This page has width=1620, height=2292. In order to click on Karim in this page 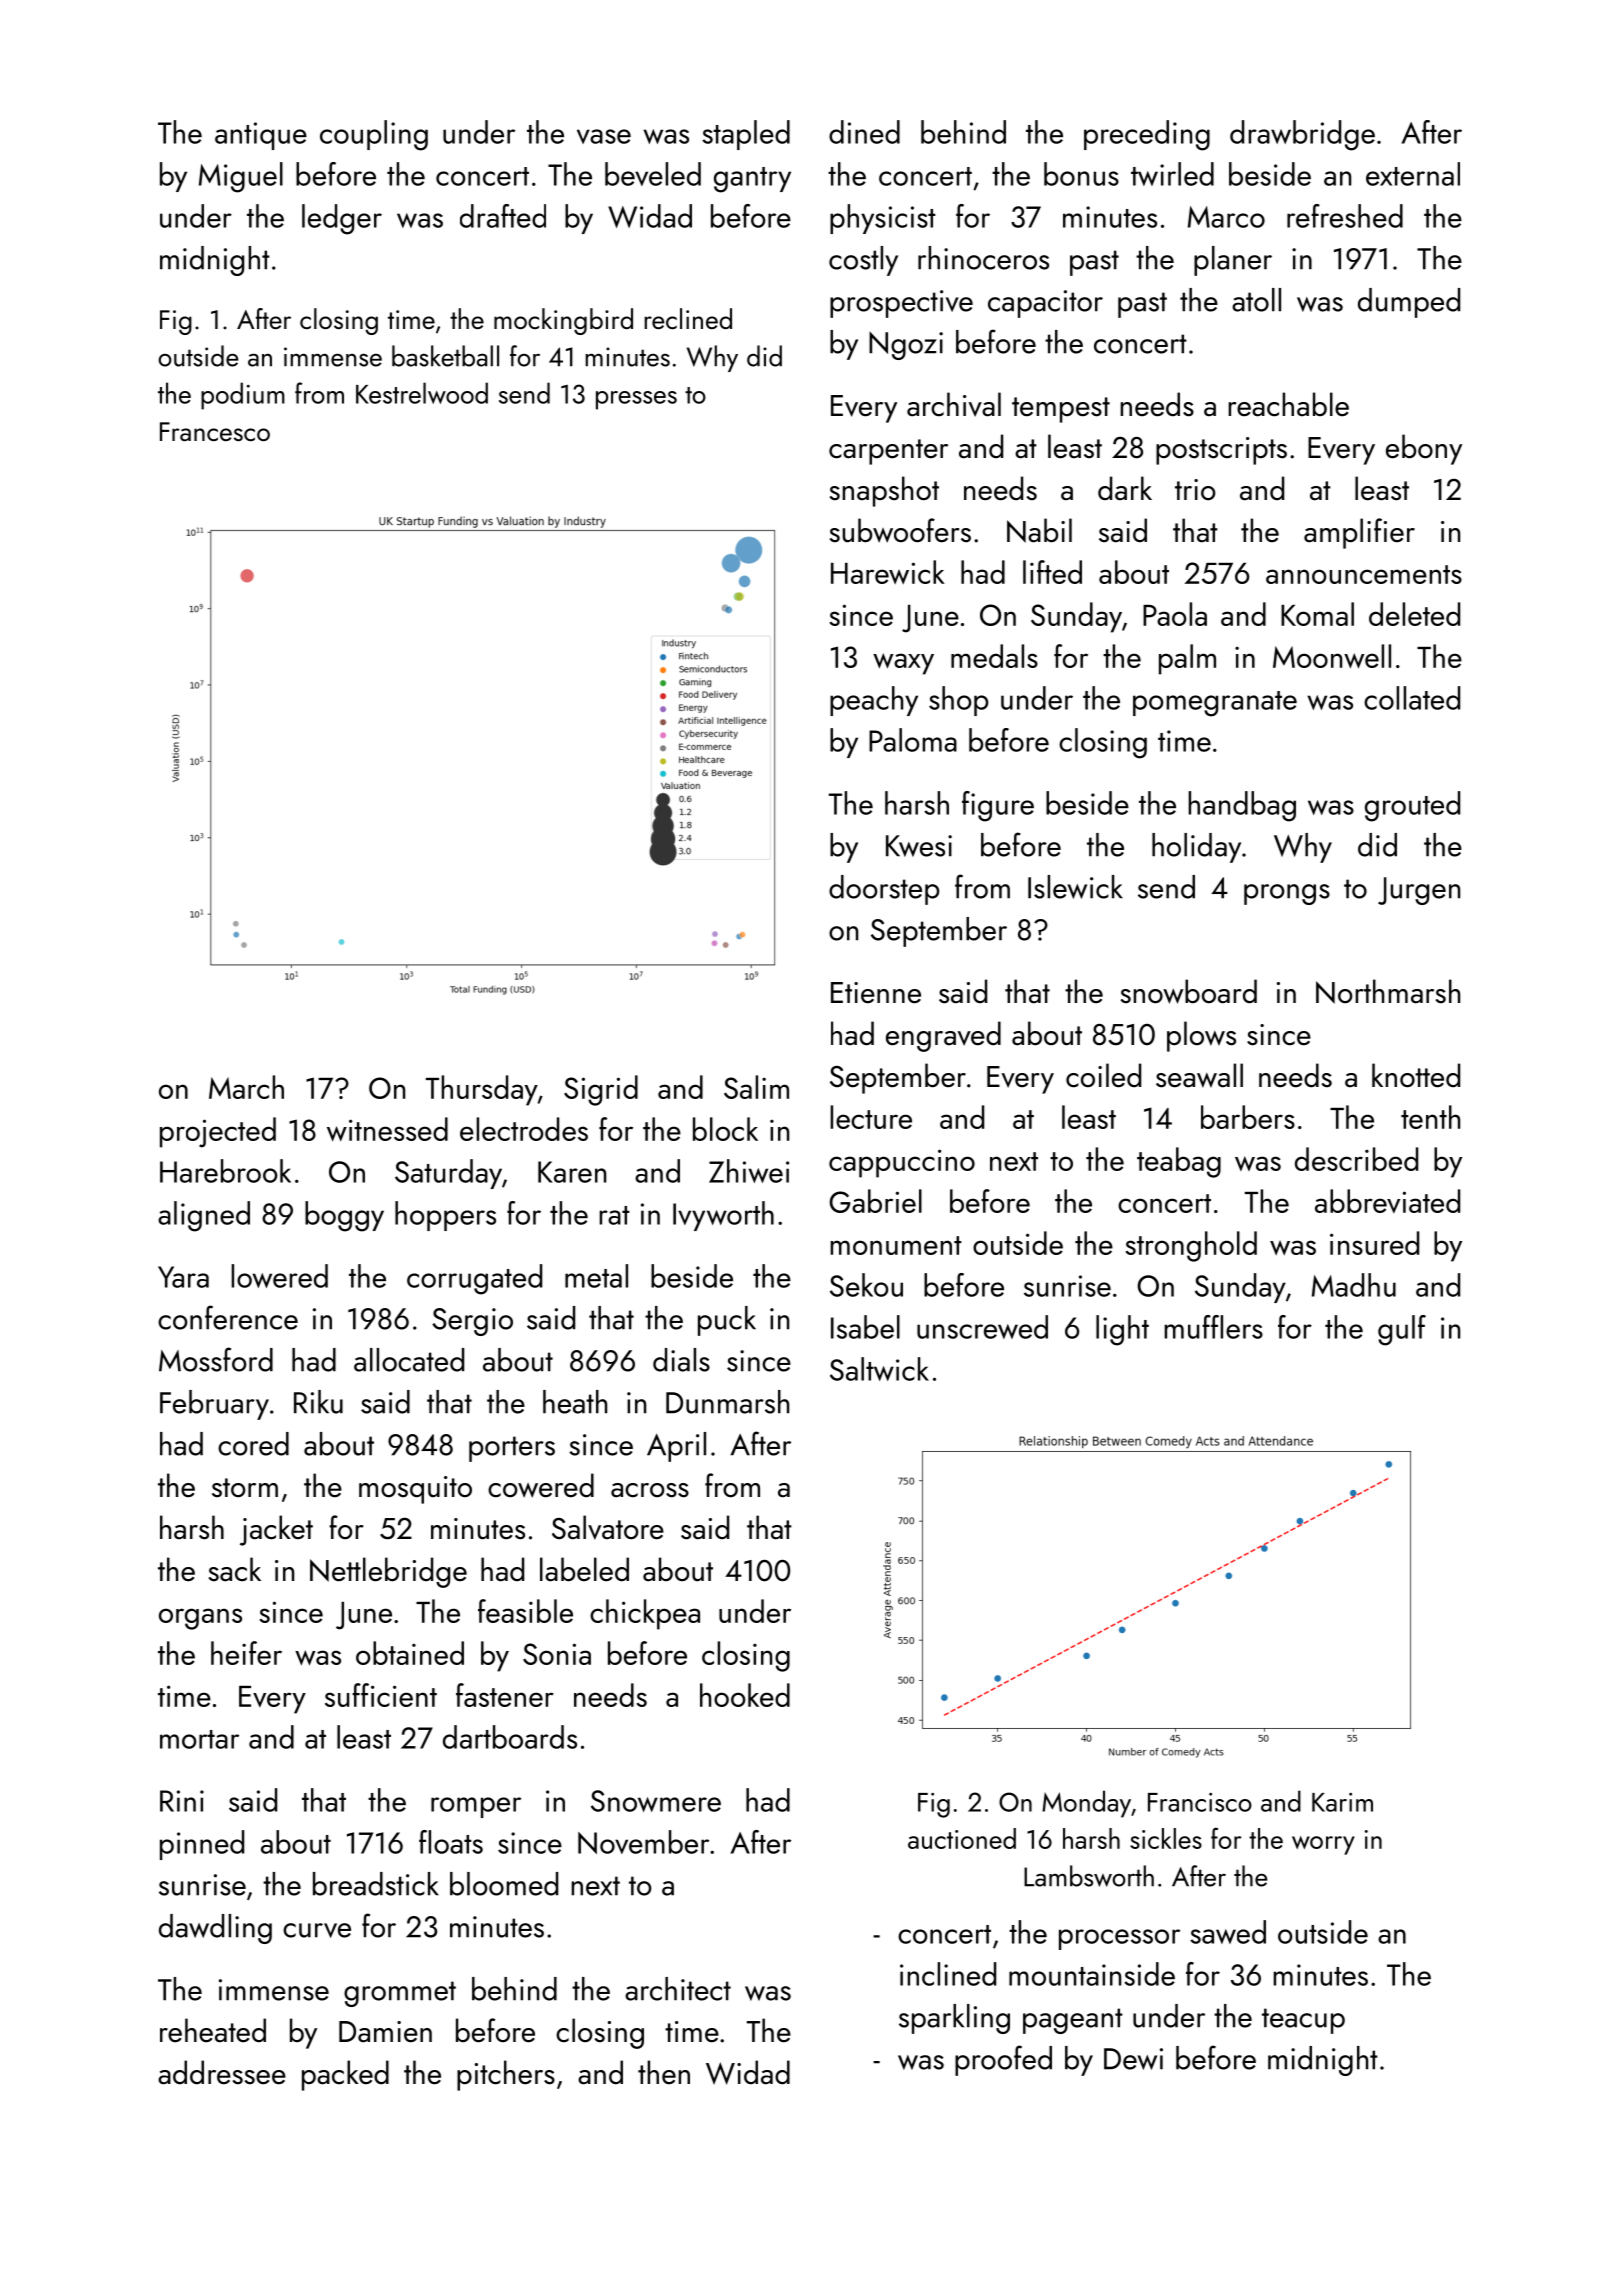, I will do `click(1342, 1802)`.
